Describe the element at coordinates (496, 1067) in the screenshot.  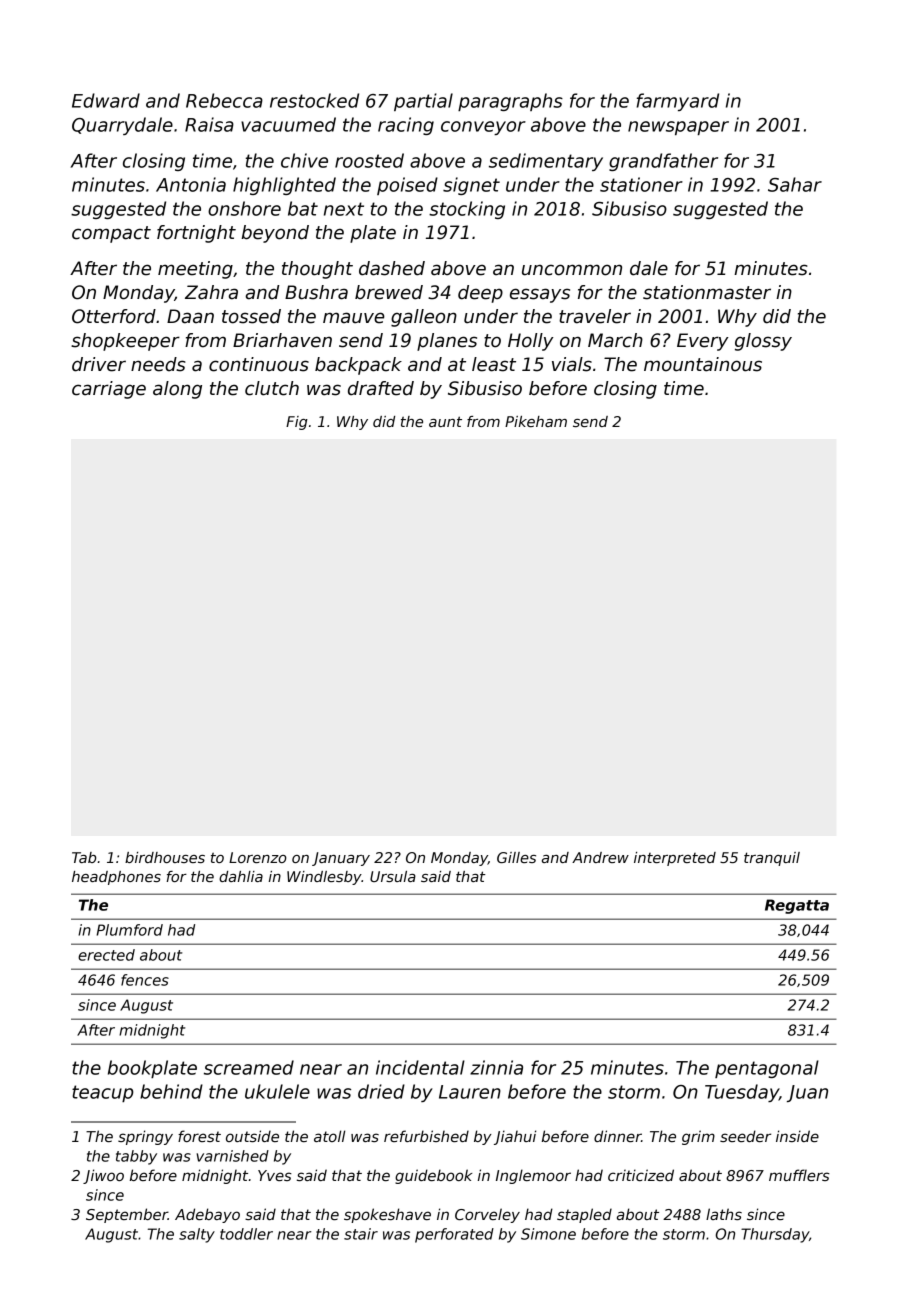
I see `zinnia` at that location.
